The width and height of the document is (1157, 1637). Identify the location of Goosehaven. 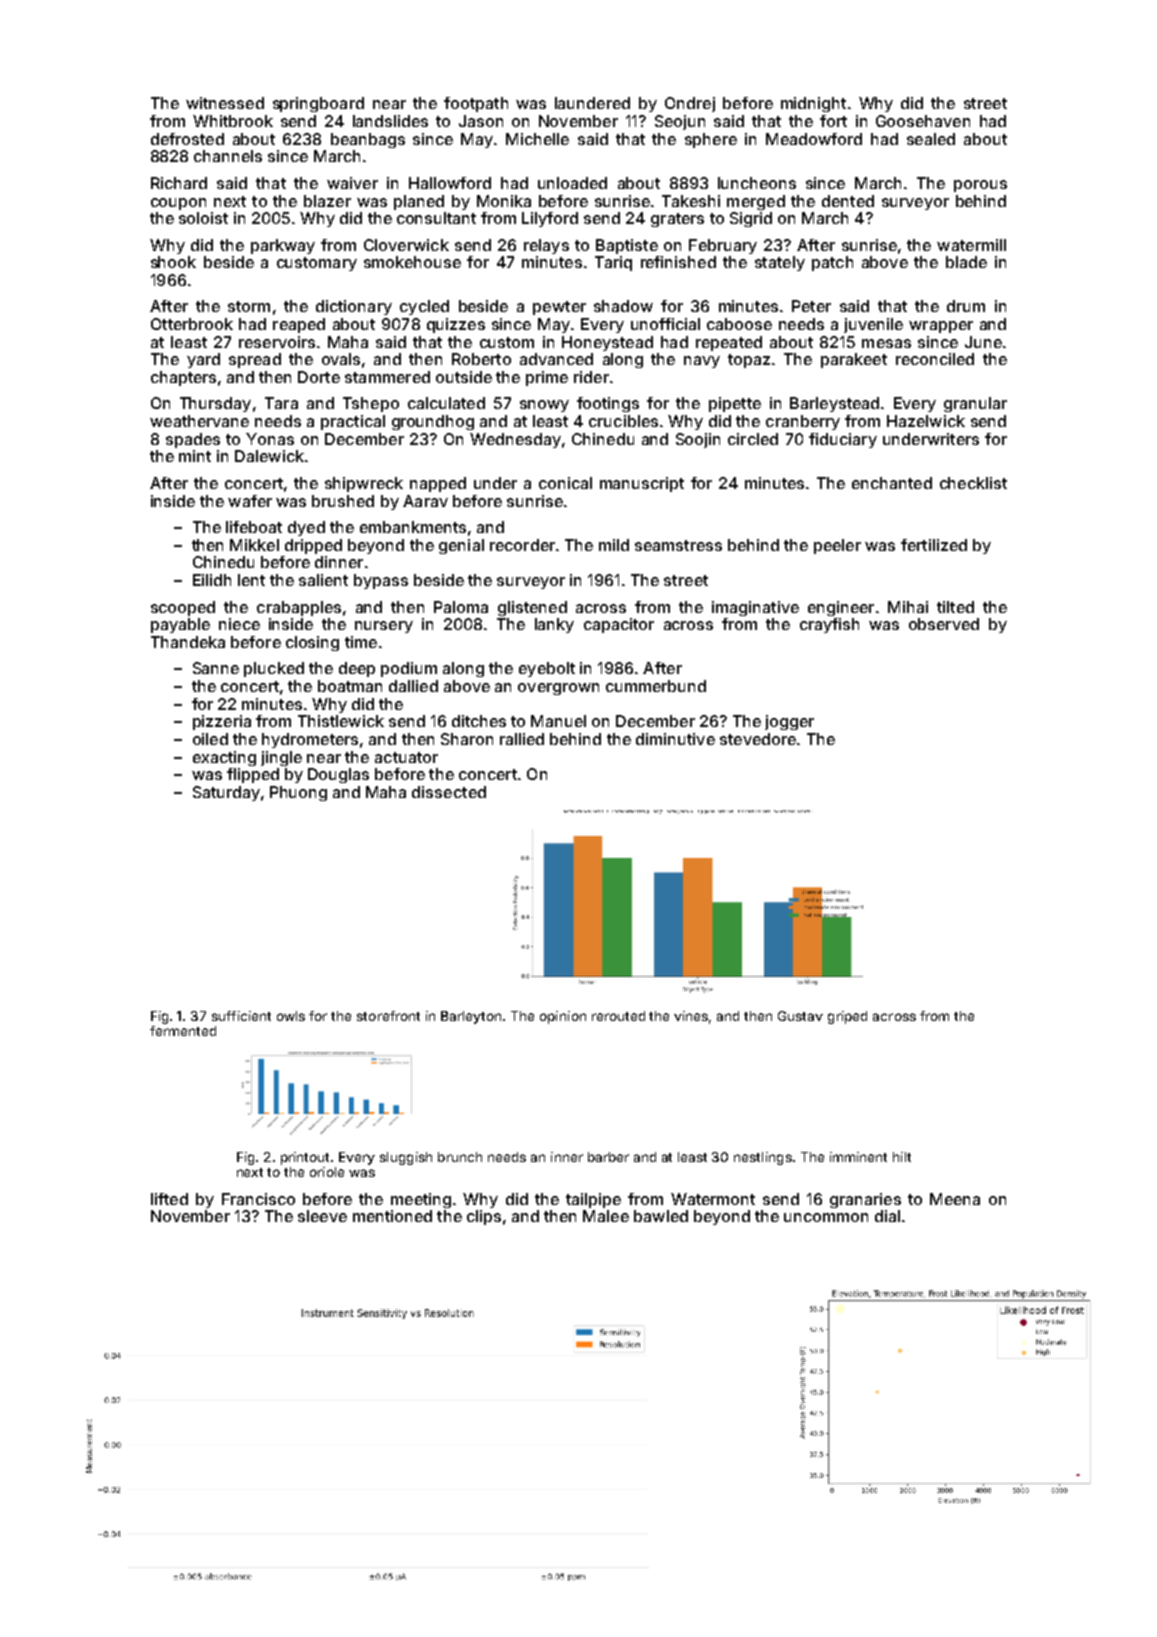
(923, 121).
